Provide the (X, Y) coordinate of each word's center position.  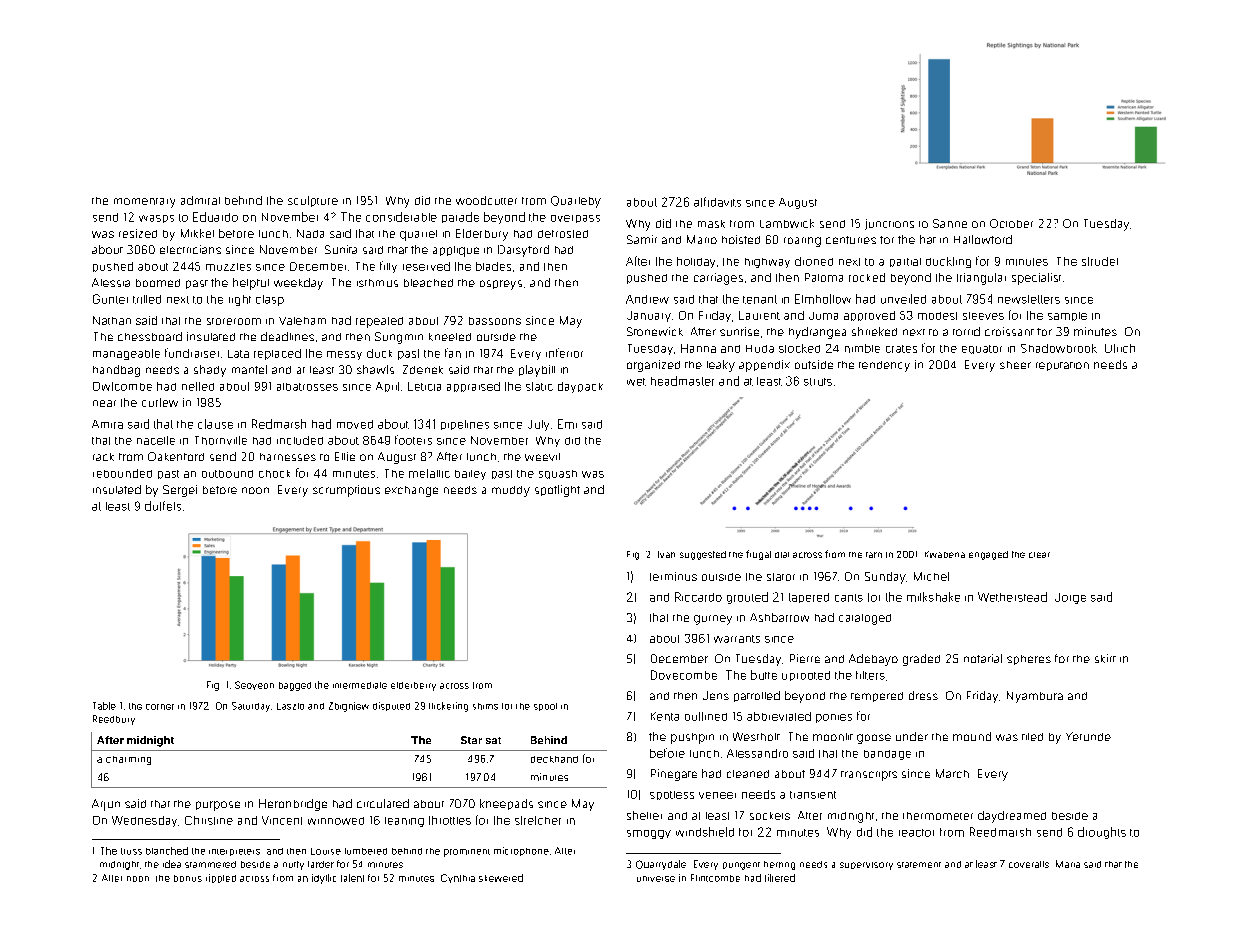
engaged (988, 555)
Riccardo (698, 597)
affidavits (717, 202)
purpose (218, 806)
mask (711, 224)
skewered (501, 878)
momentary (144, 203)
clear (1039, 555)
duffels (163, 506)
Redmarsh (279, 424)
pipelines (465, 425)
